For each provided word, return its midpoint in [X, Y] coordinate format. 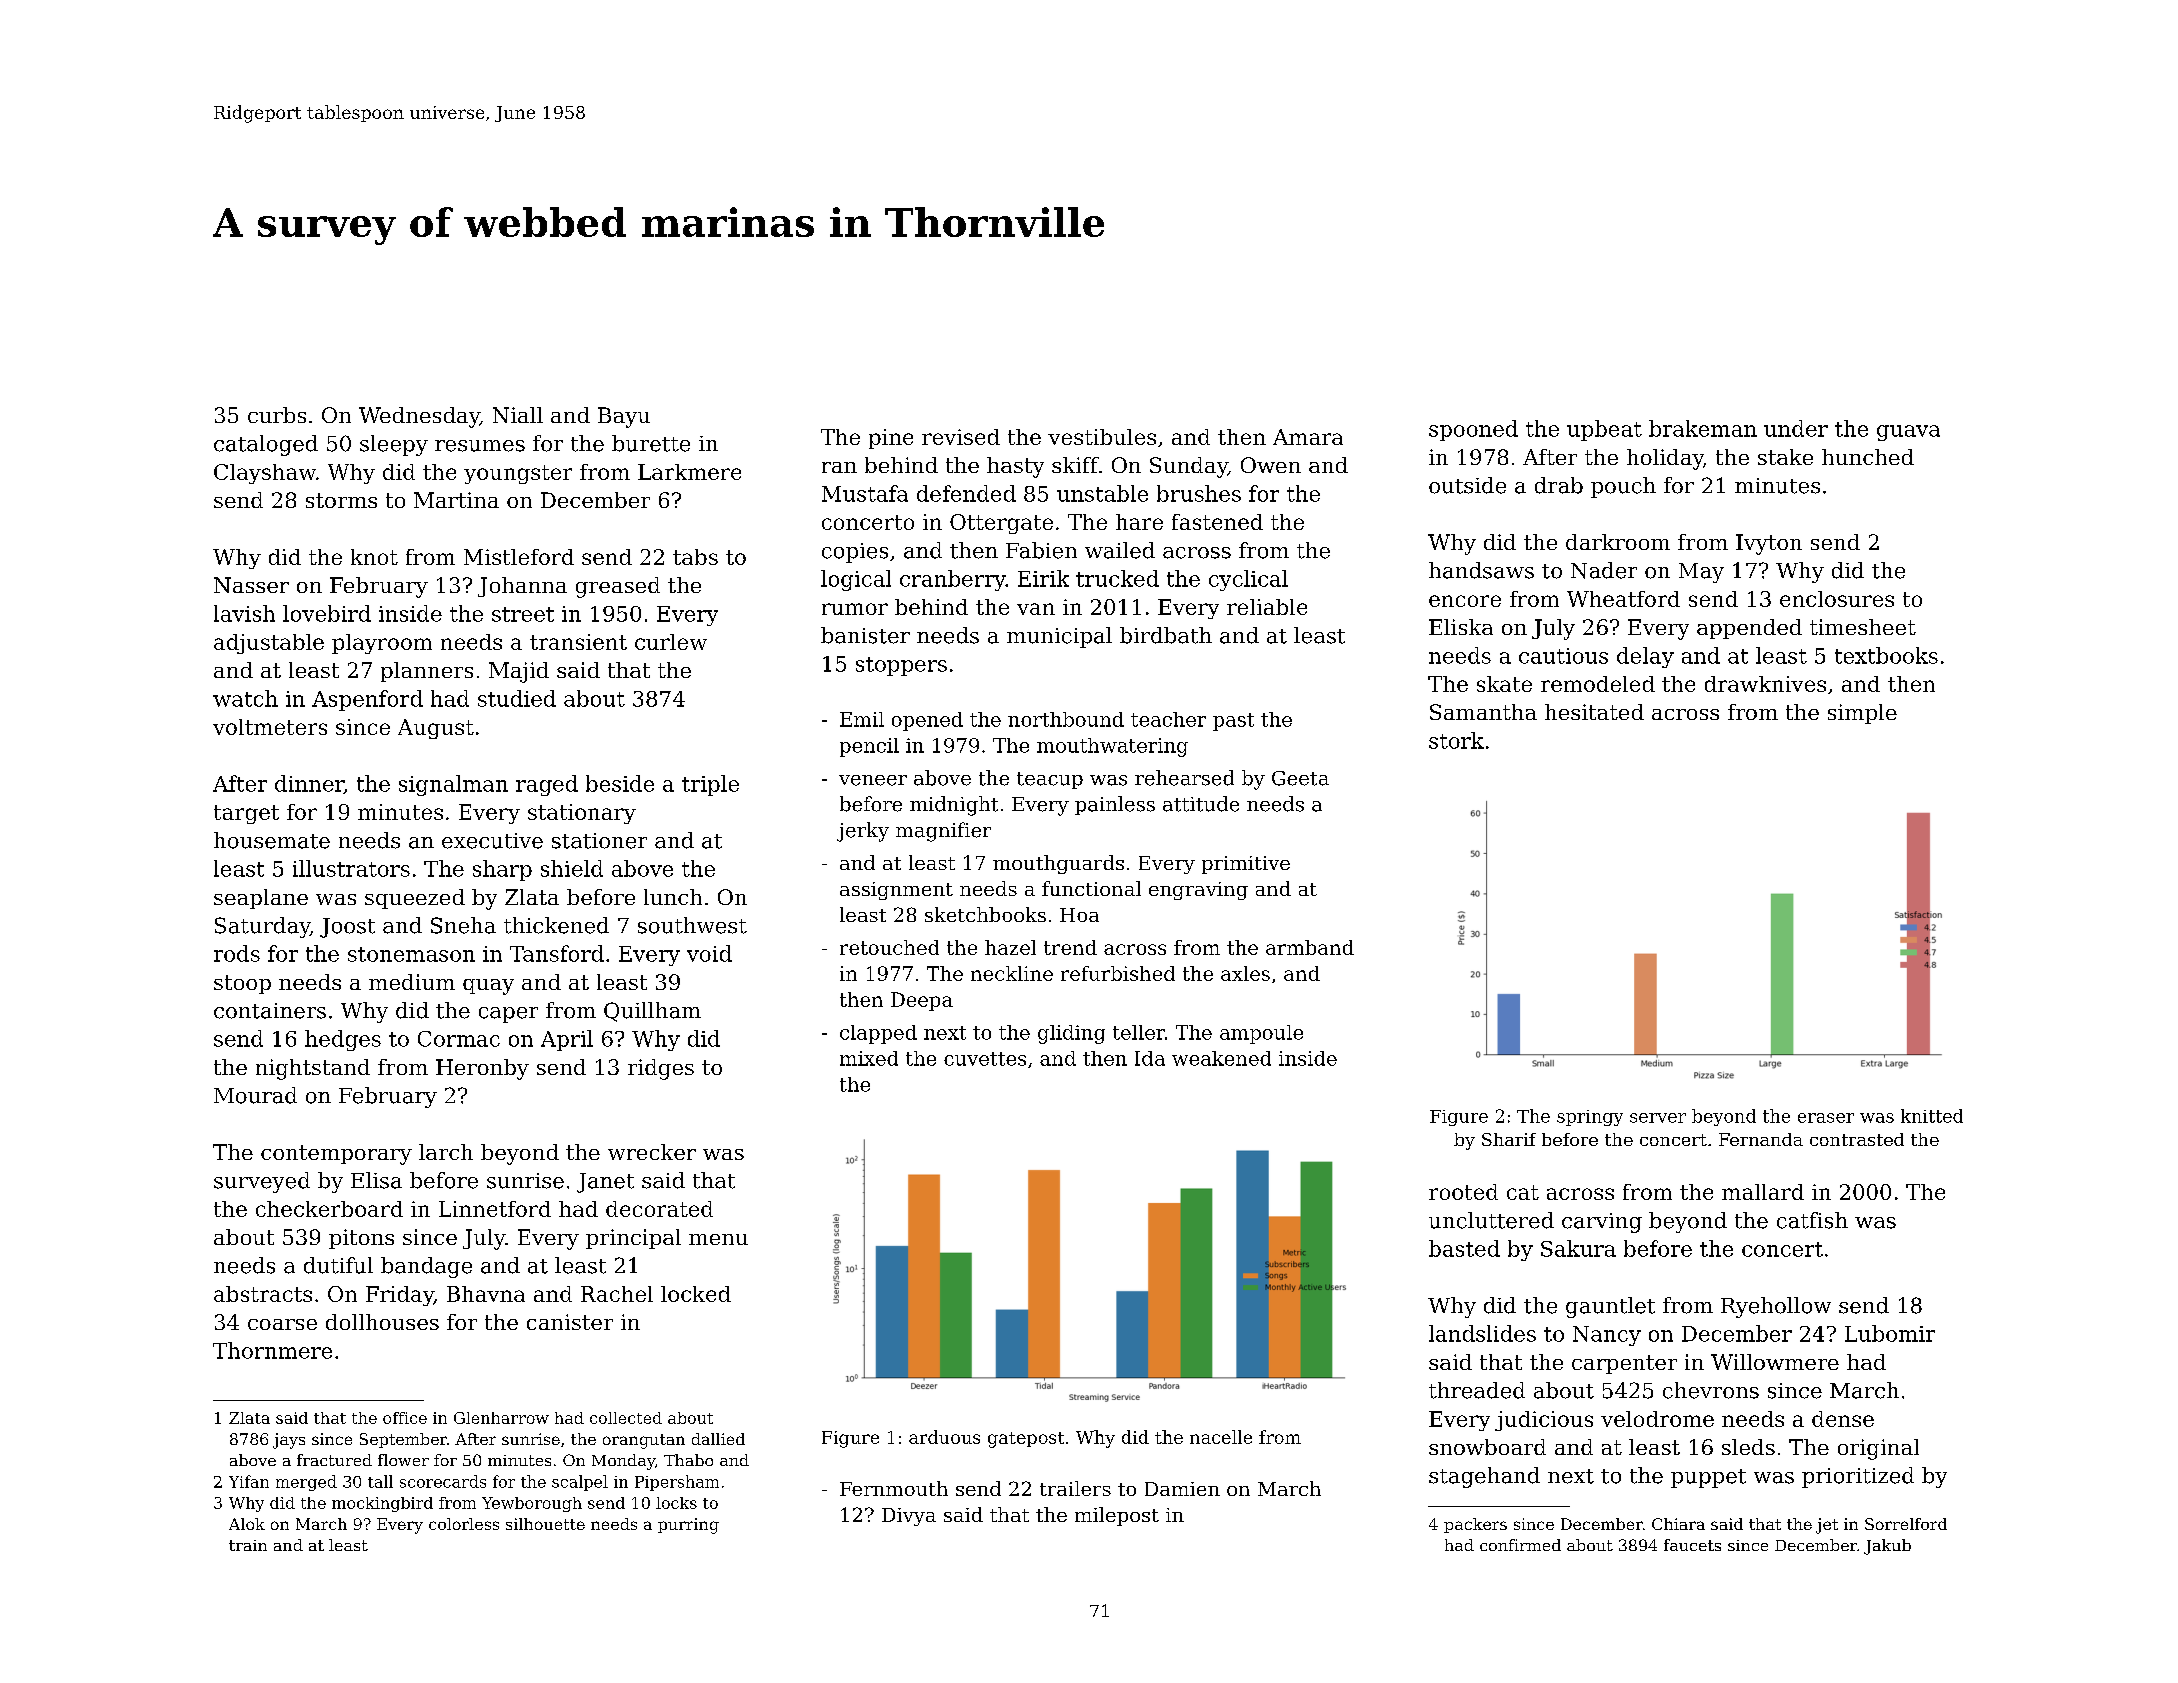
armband [1310, 947]
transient [578, 642]
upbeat [1604, 430]
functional [1091, 888]
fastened [1217, 522]
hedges [343, 1040]
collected [626, 1418]
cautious [1563, 656]
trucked [1117, 578]
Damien [1182, 1489]
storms [341, 500]
